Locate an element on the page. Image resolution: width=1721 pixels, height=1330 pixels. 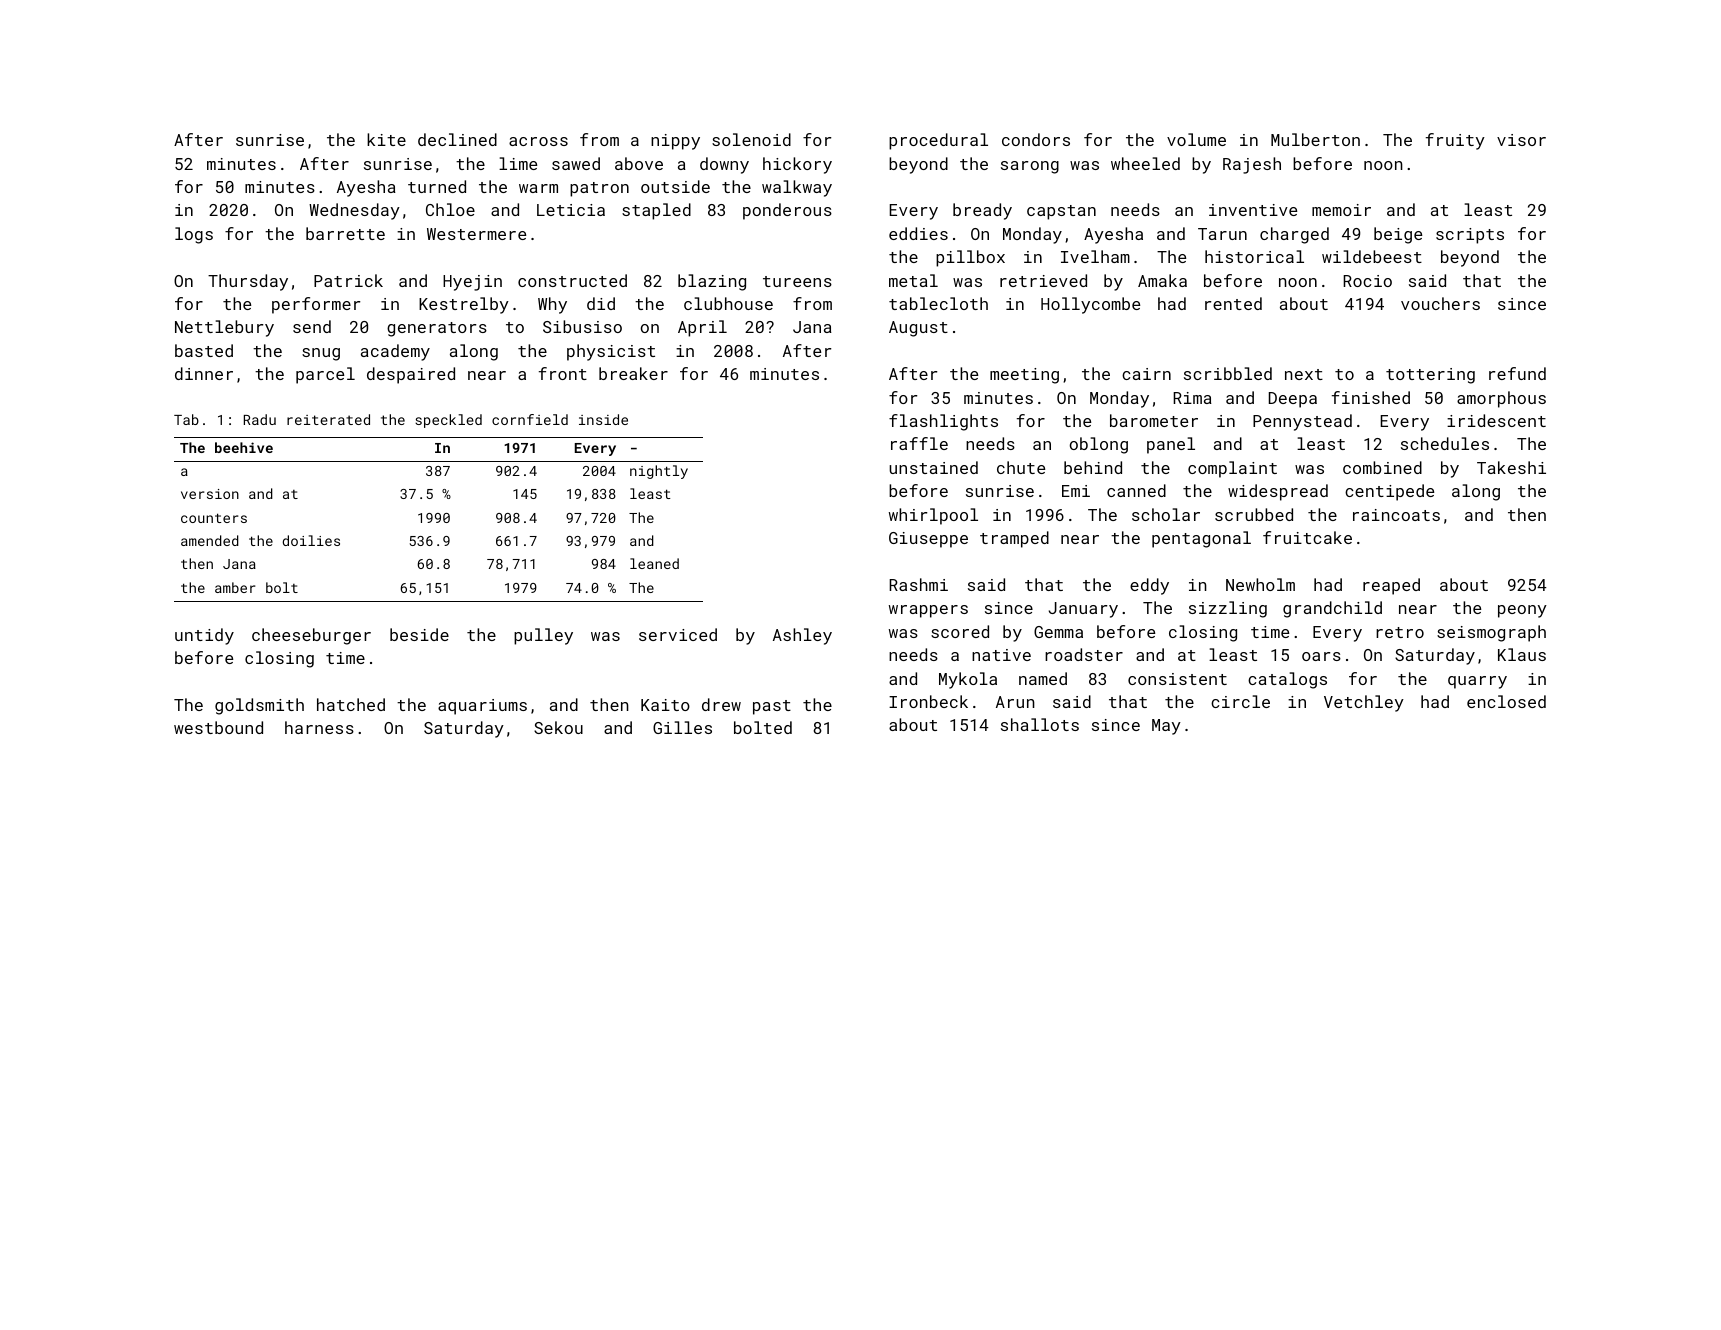
across is located at coordinates (538, 141).
